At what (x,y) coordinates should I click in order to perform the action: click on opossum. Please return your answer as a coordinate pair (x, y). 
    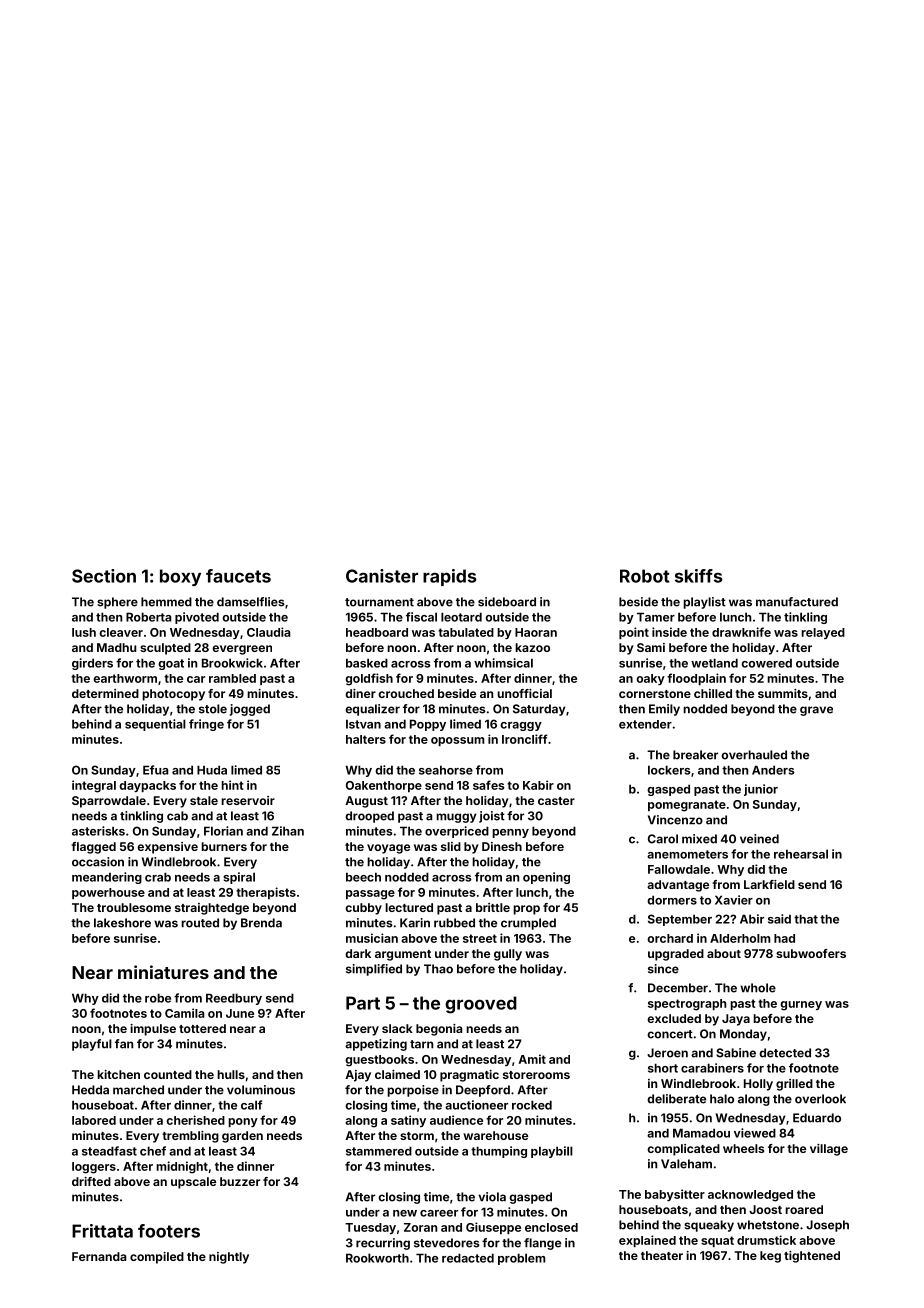
    Looking at the image, I should click on (457, 741).
